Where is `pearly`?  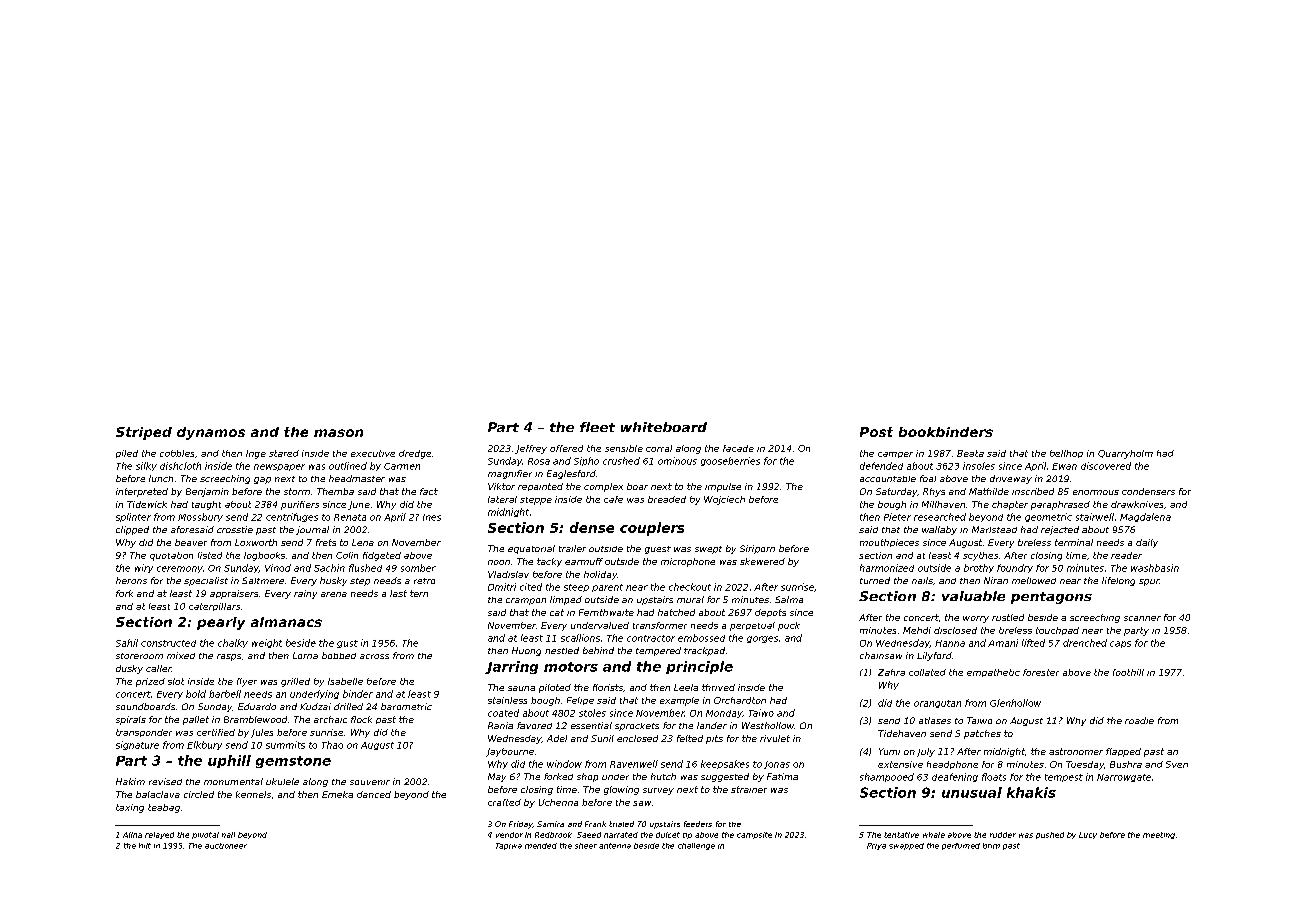 pearly is located at coordinates (221, 623).
